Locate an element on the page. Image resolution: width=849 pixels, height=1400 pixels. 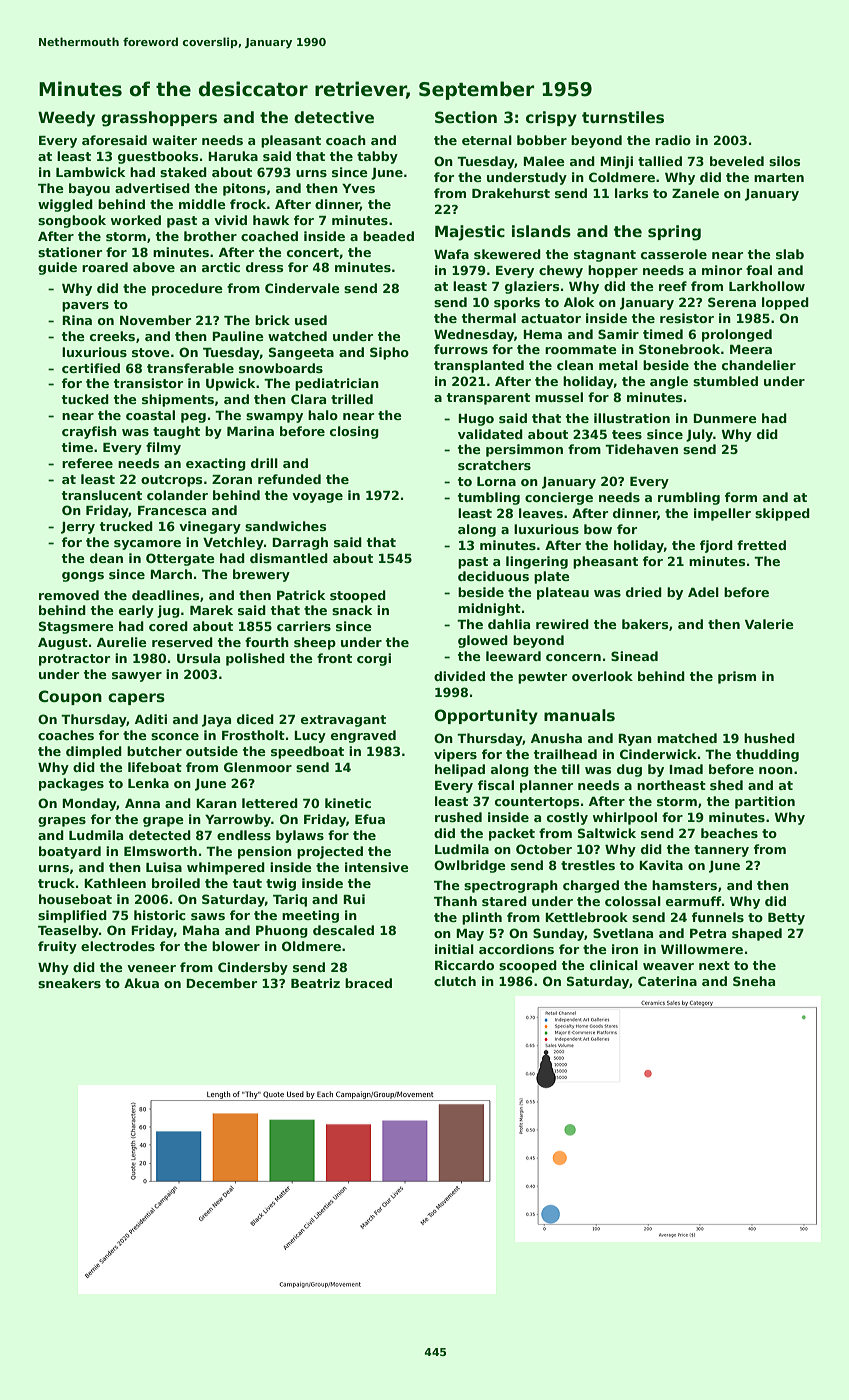
braced is located at coordinates (368, 983).
